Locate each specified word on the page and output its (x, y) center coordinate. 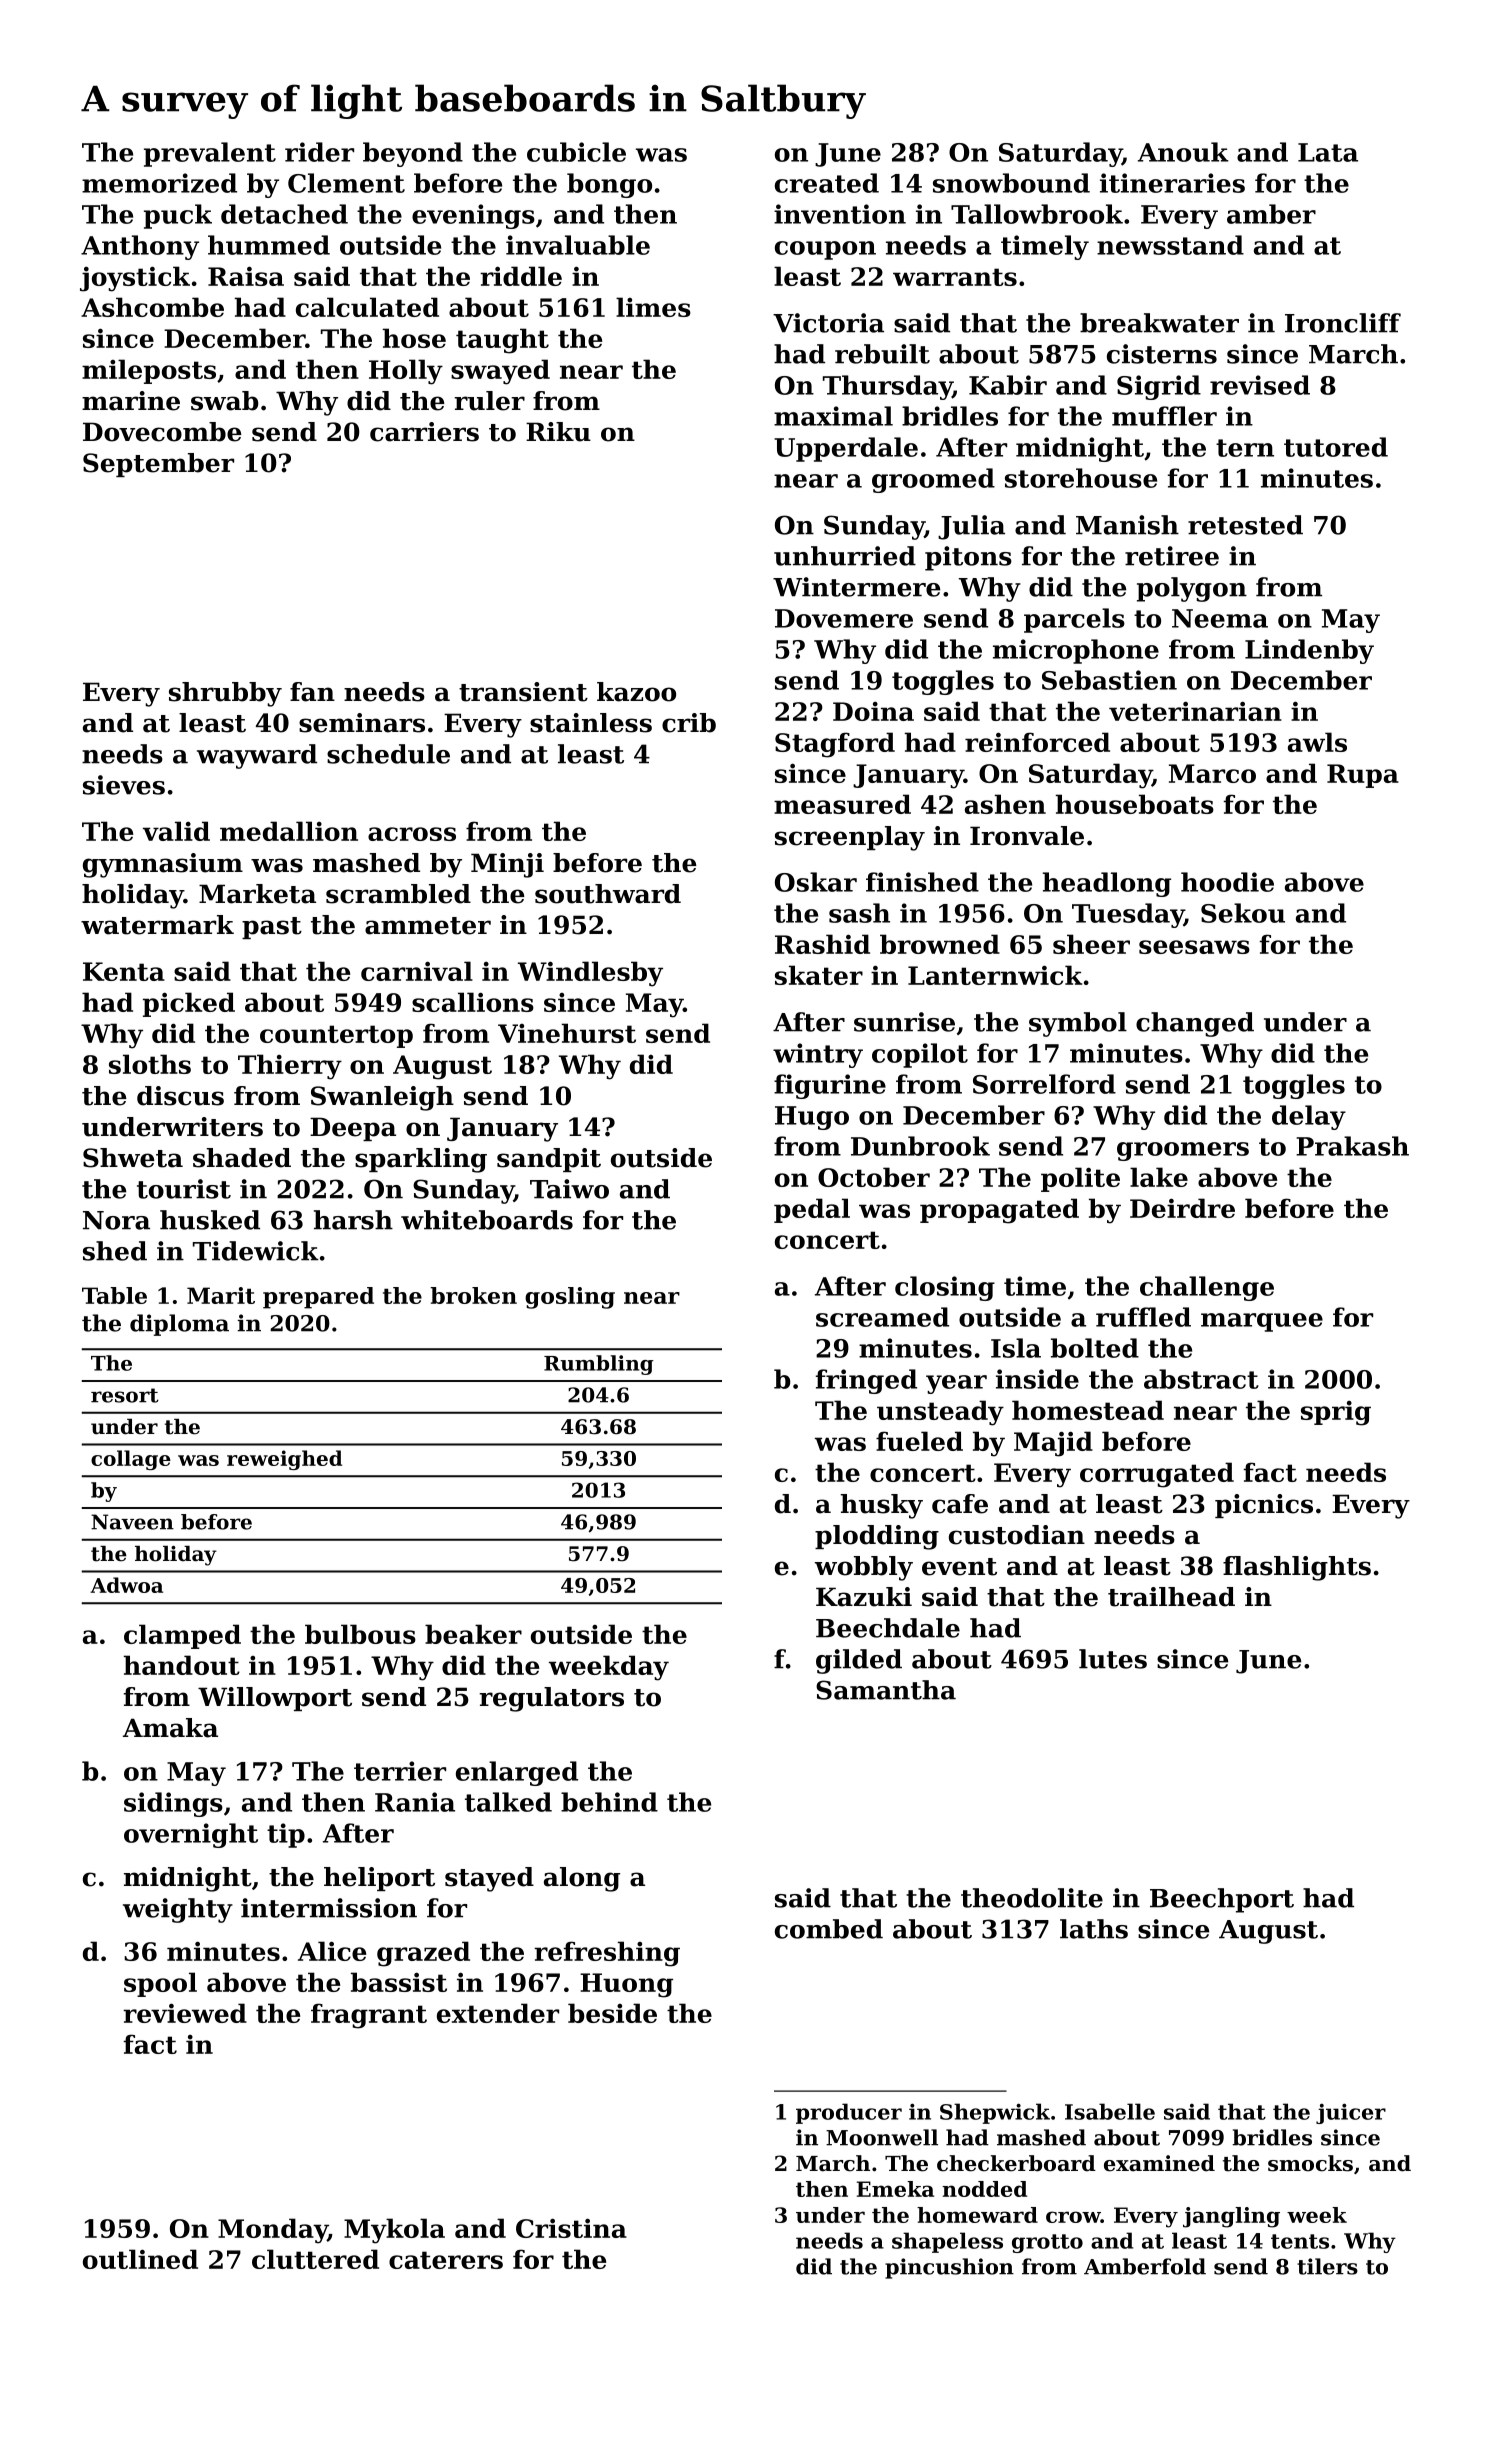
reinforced (1037, 742)
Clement (346, 183)
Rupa (1363, 776)
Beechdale (888, 1628)
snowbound (1011, 183)
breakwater (1159, 323)
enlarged (517, 1773)
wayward (257, 756)
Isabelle (1110, 2111)
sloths (150, 1064)
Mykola (394, 2231)
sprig (1336, 1413)
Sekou (1243, 913)
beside (612, 2013)
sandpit (549, 1160)
